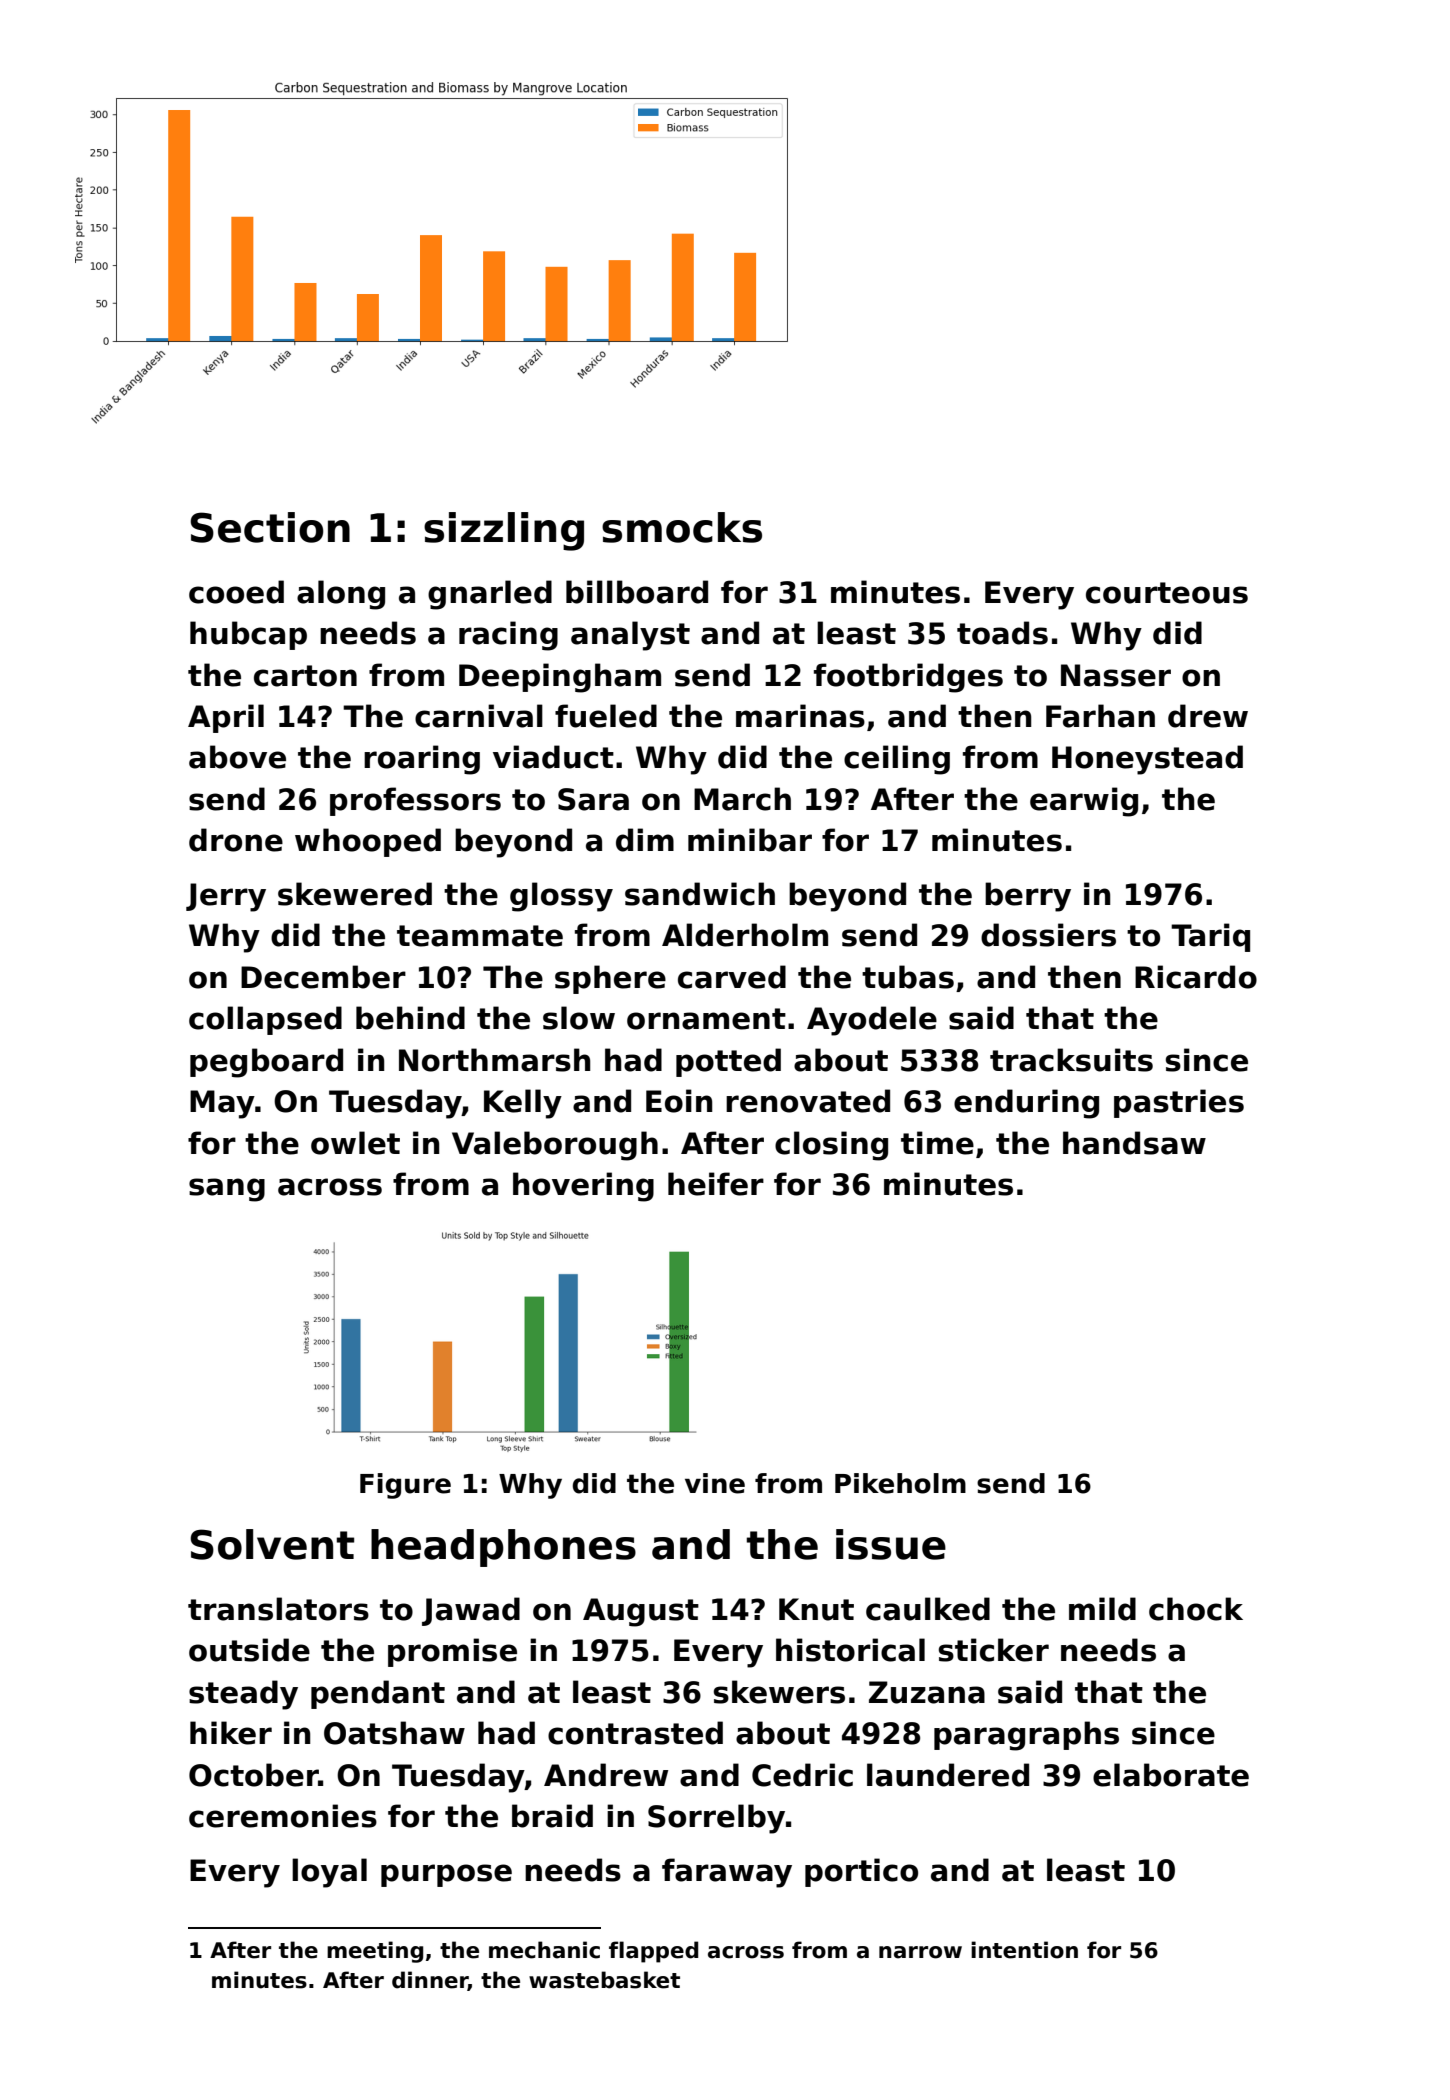  I want to click on chock, so click(1196, 1609).
